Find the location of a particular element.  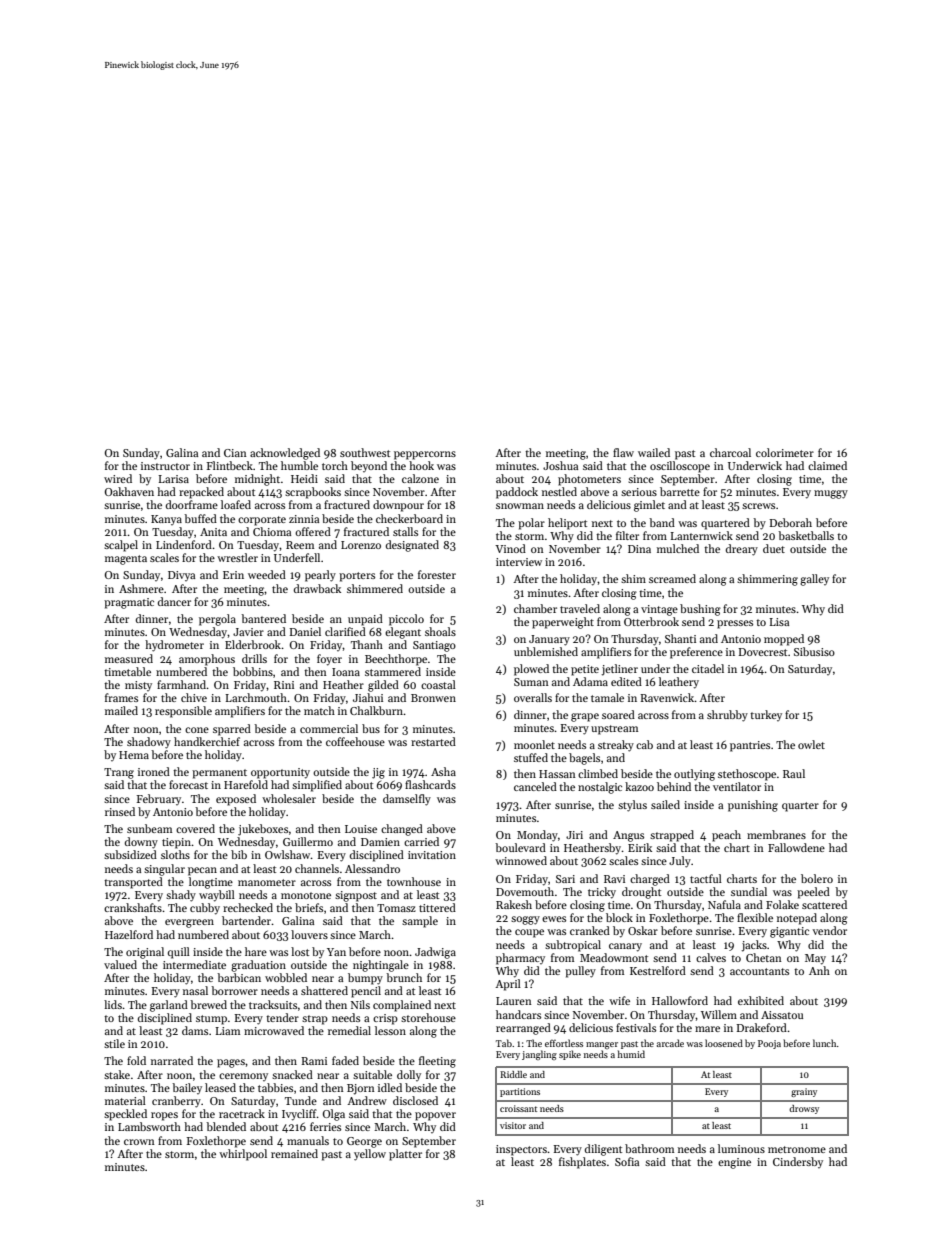

claimed is located at coordinates (827, 465).
